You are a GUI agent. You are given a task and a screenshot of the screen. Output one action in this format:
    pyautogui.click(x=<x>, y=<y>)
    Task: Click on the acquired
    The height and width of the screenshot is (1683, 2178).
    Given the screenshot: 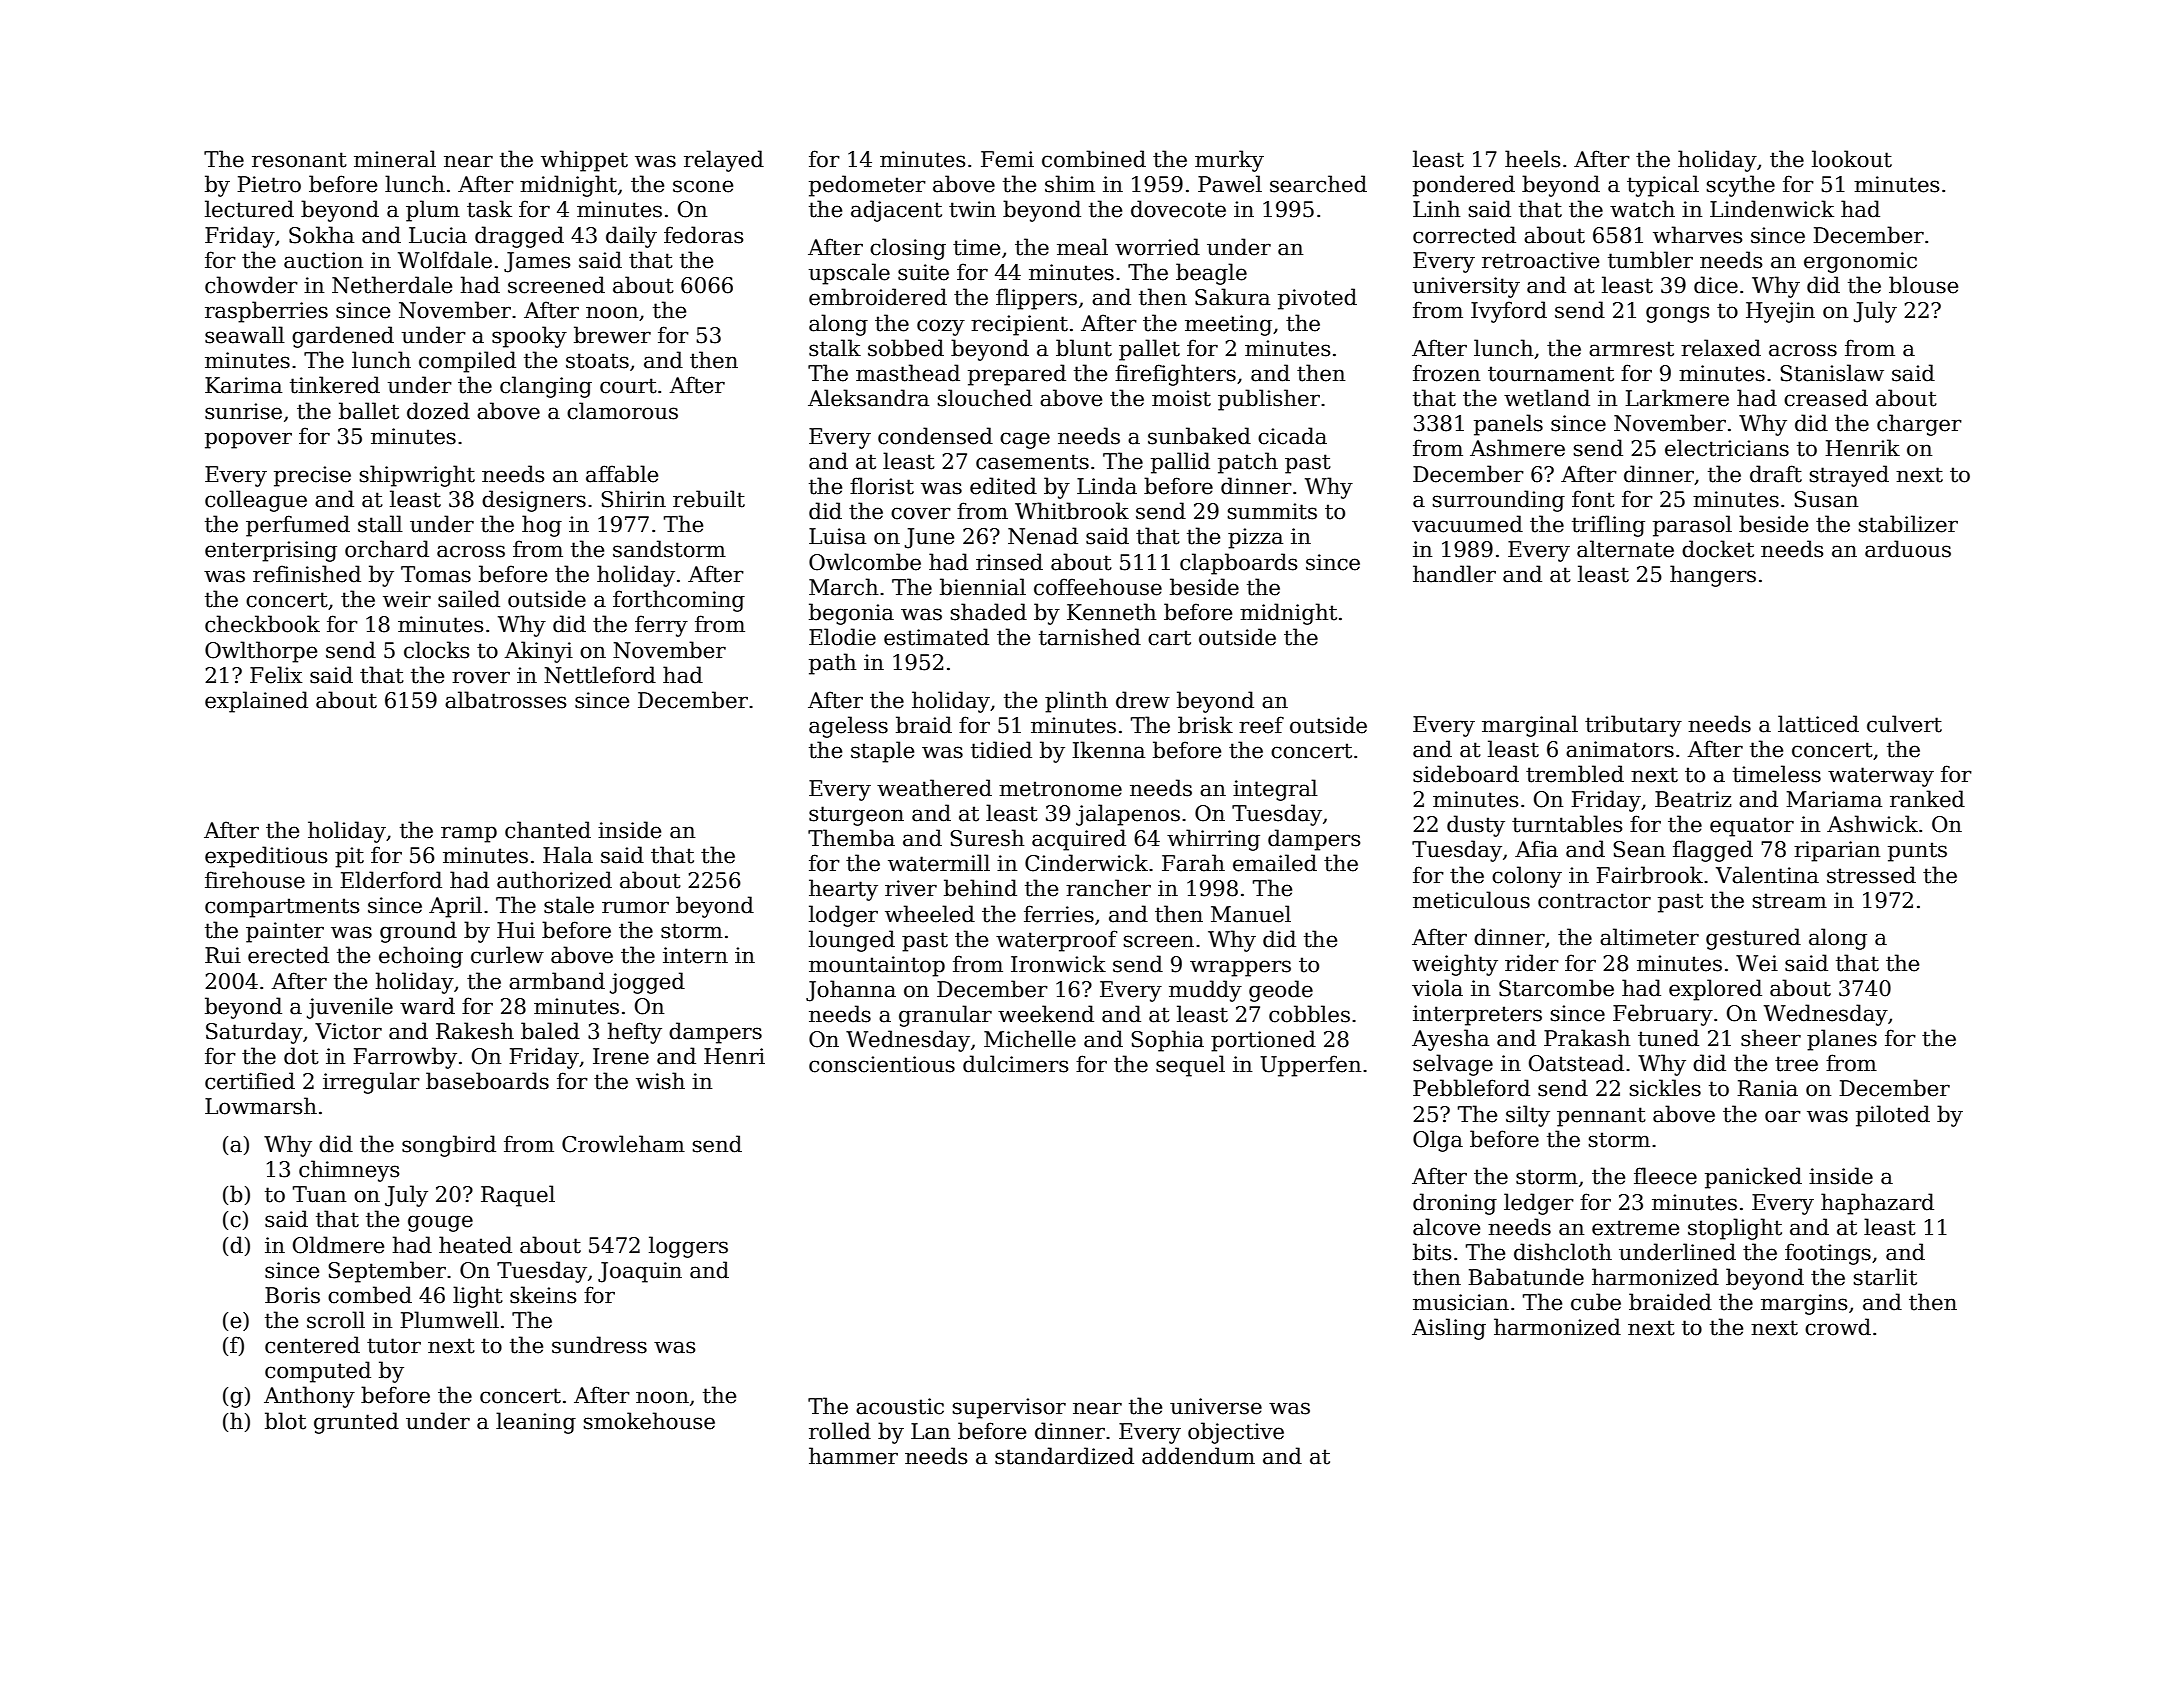 What is the action you would take?
    pyautogui.click(x=1079, y=840)
